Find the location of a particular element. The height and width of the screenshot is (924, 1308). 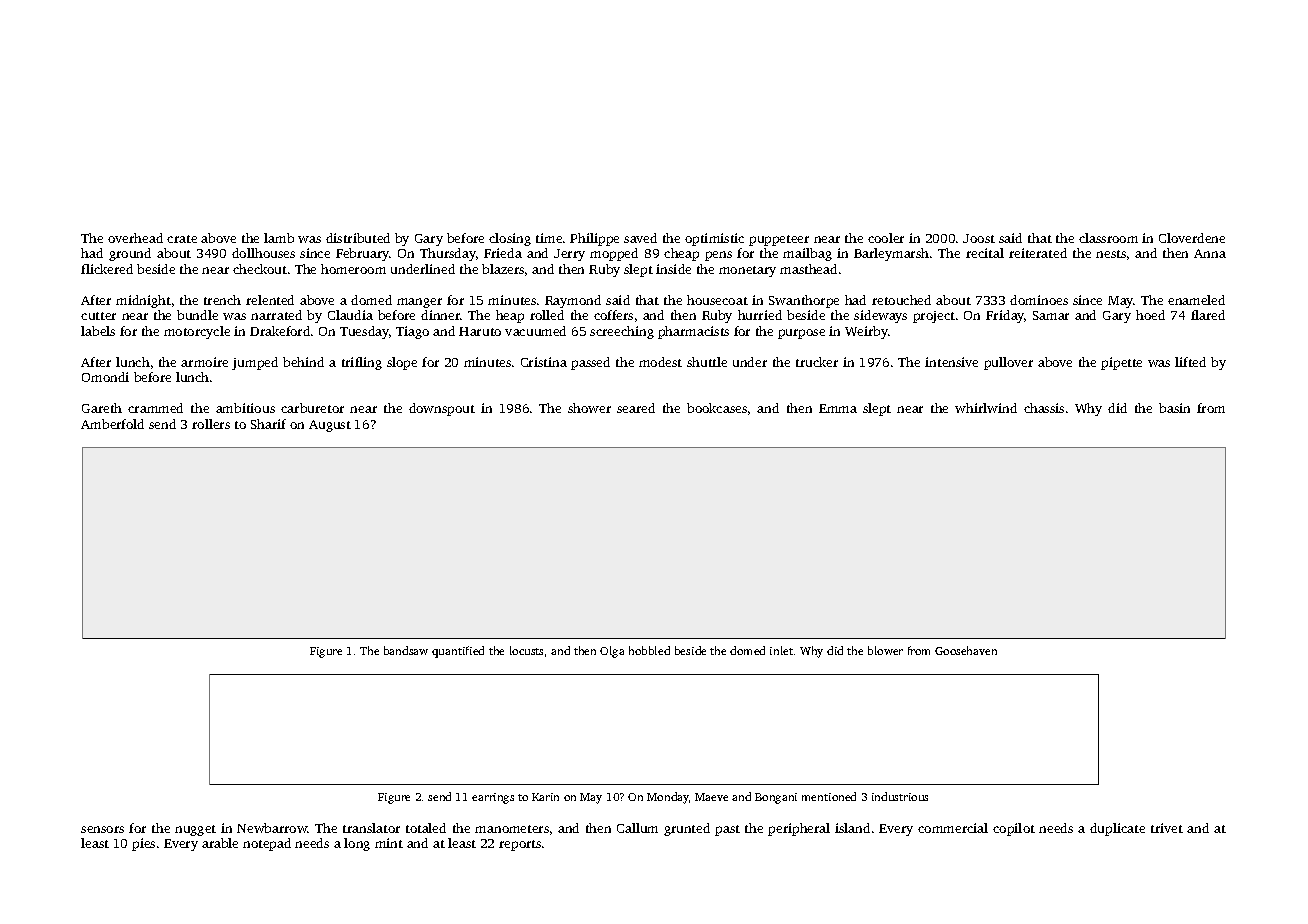

August is located at coordinates (330, 426).
